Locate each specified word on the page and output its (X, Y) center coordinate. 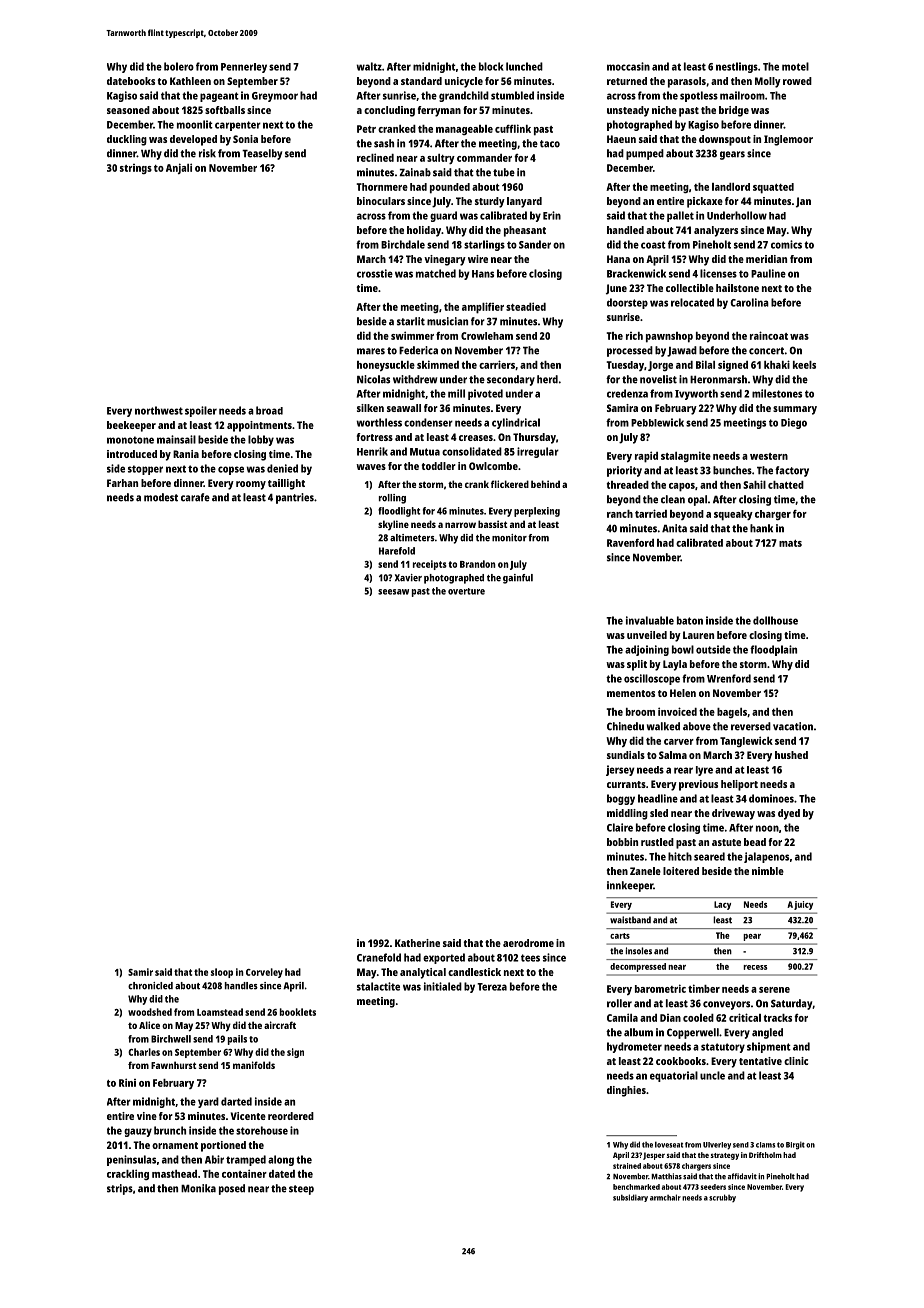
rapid (646, 457)
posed (232, 1189)
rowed (797, 81)
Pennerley (244, 68)
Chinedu (625, 726)
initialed (443, 986)
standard (421, 81)
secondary (511, 380)
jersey (620, 770)
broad (269, 410)
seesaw (393, 592)
